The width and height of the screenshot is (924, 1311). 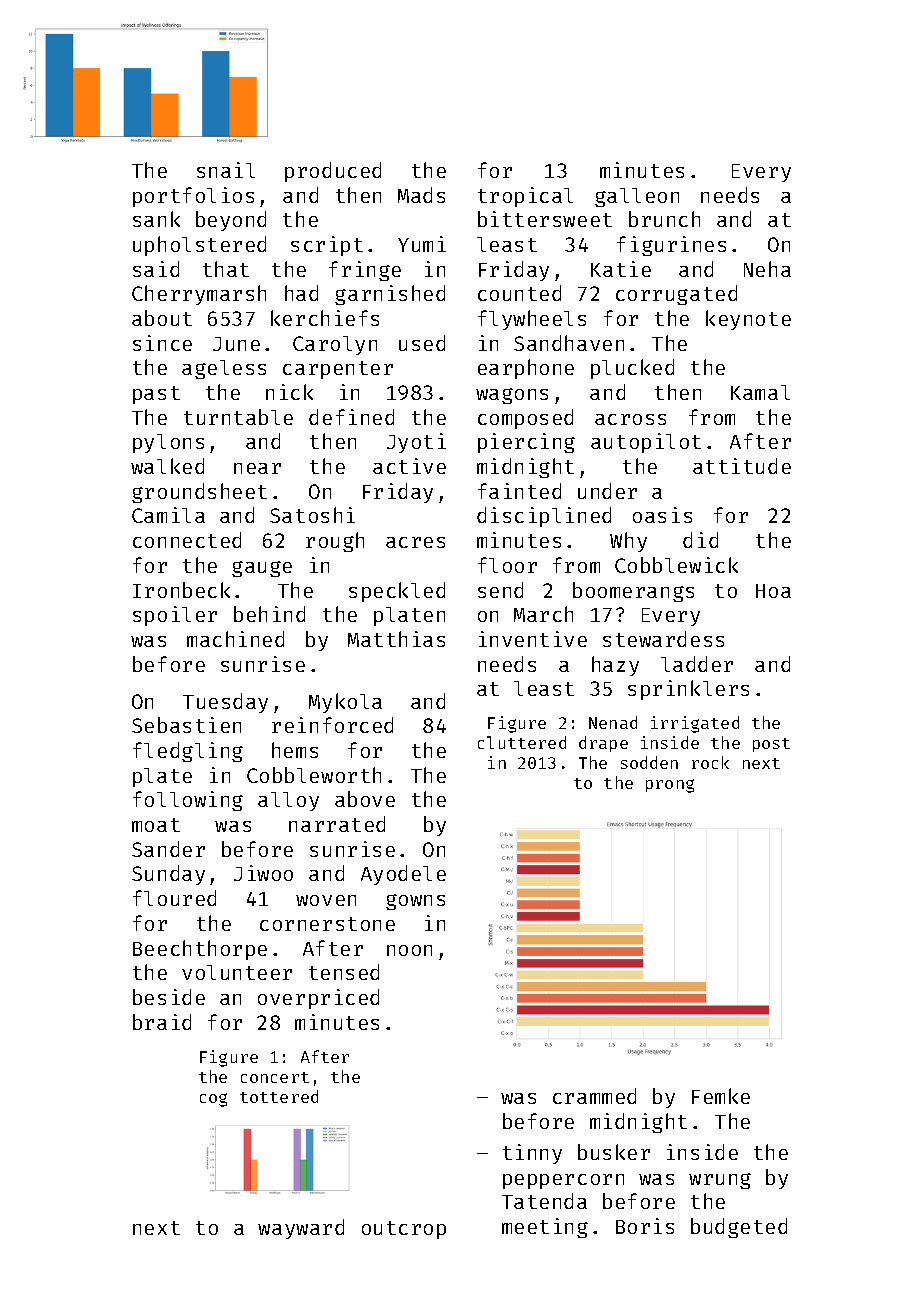 What do you see at coordinates (525, 197) in the screenshot?
I see `tropical` at bounding box center [525, 197].
